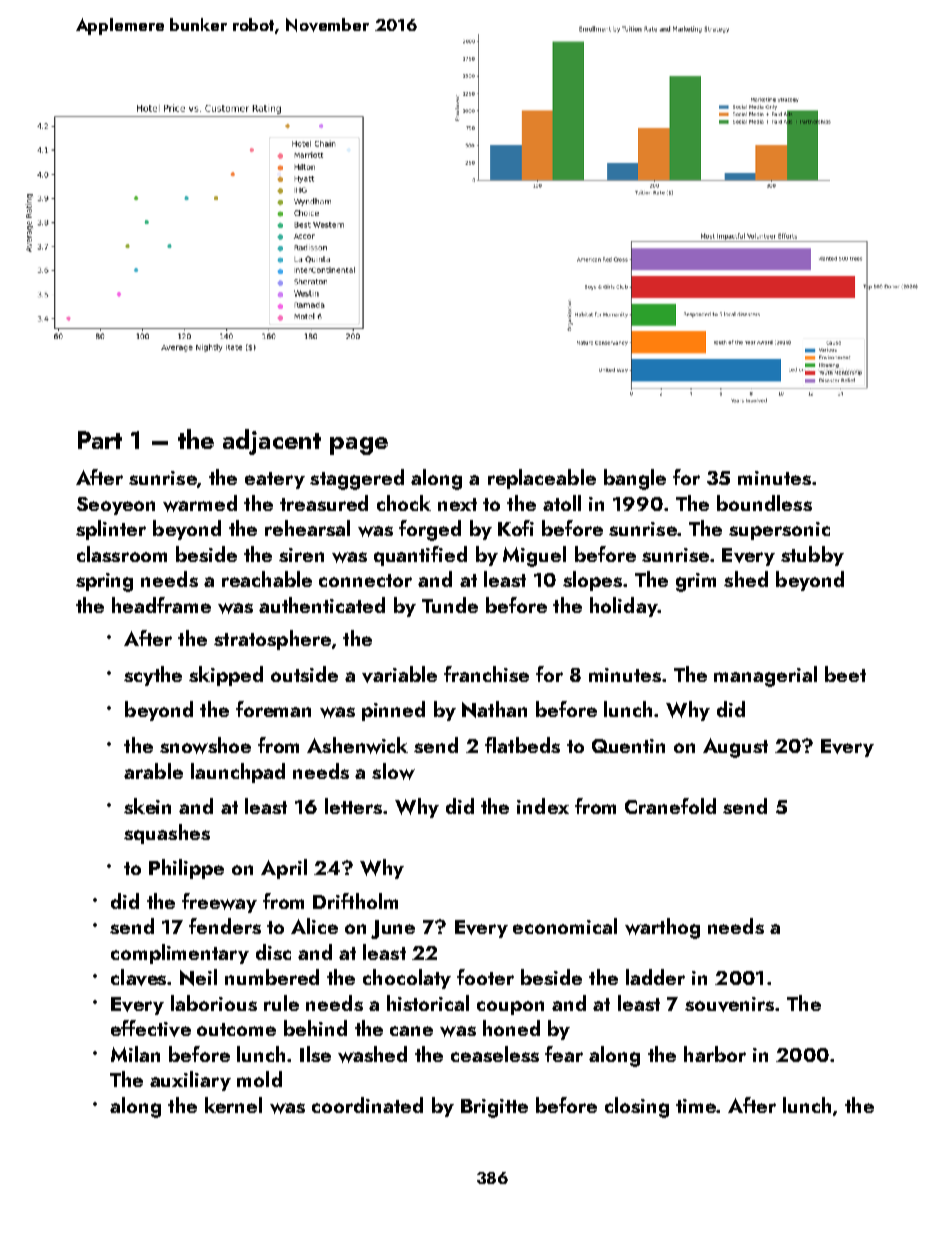 The image size is (952, 1233). What do you see at coordinates (494, 1108) in the document?
I see `Brigitte` at bounding box center [494, 1108].
